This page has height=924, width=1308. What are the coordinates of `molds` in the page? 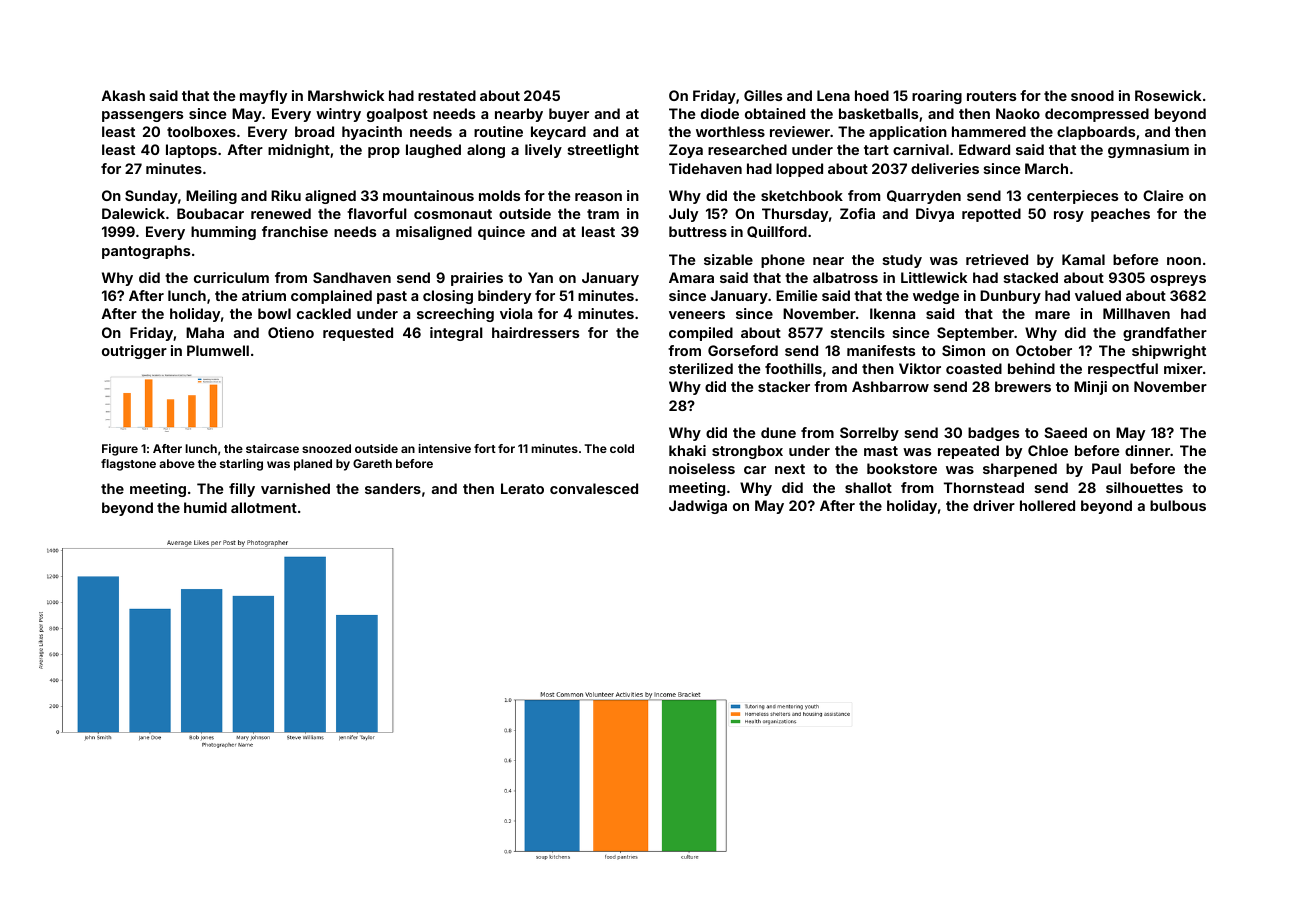 It's located at (499, 195).
